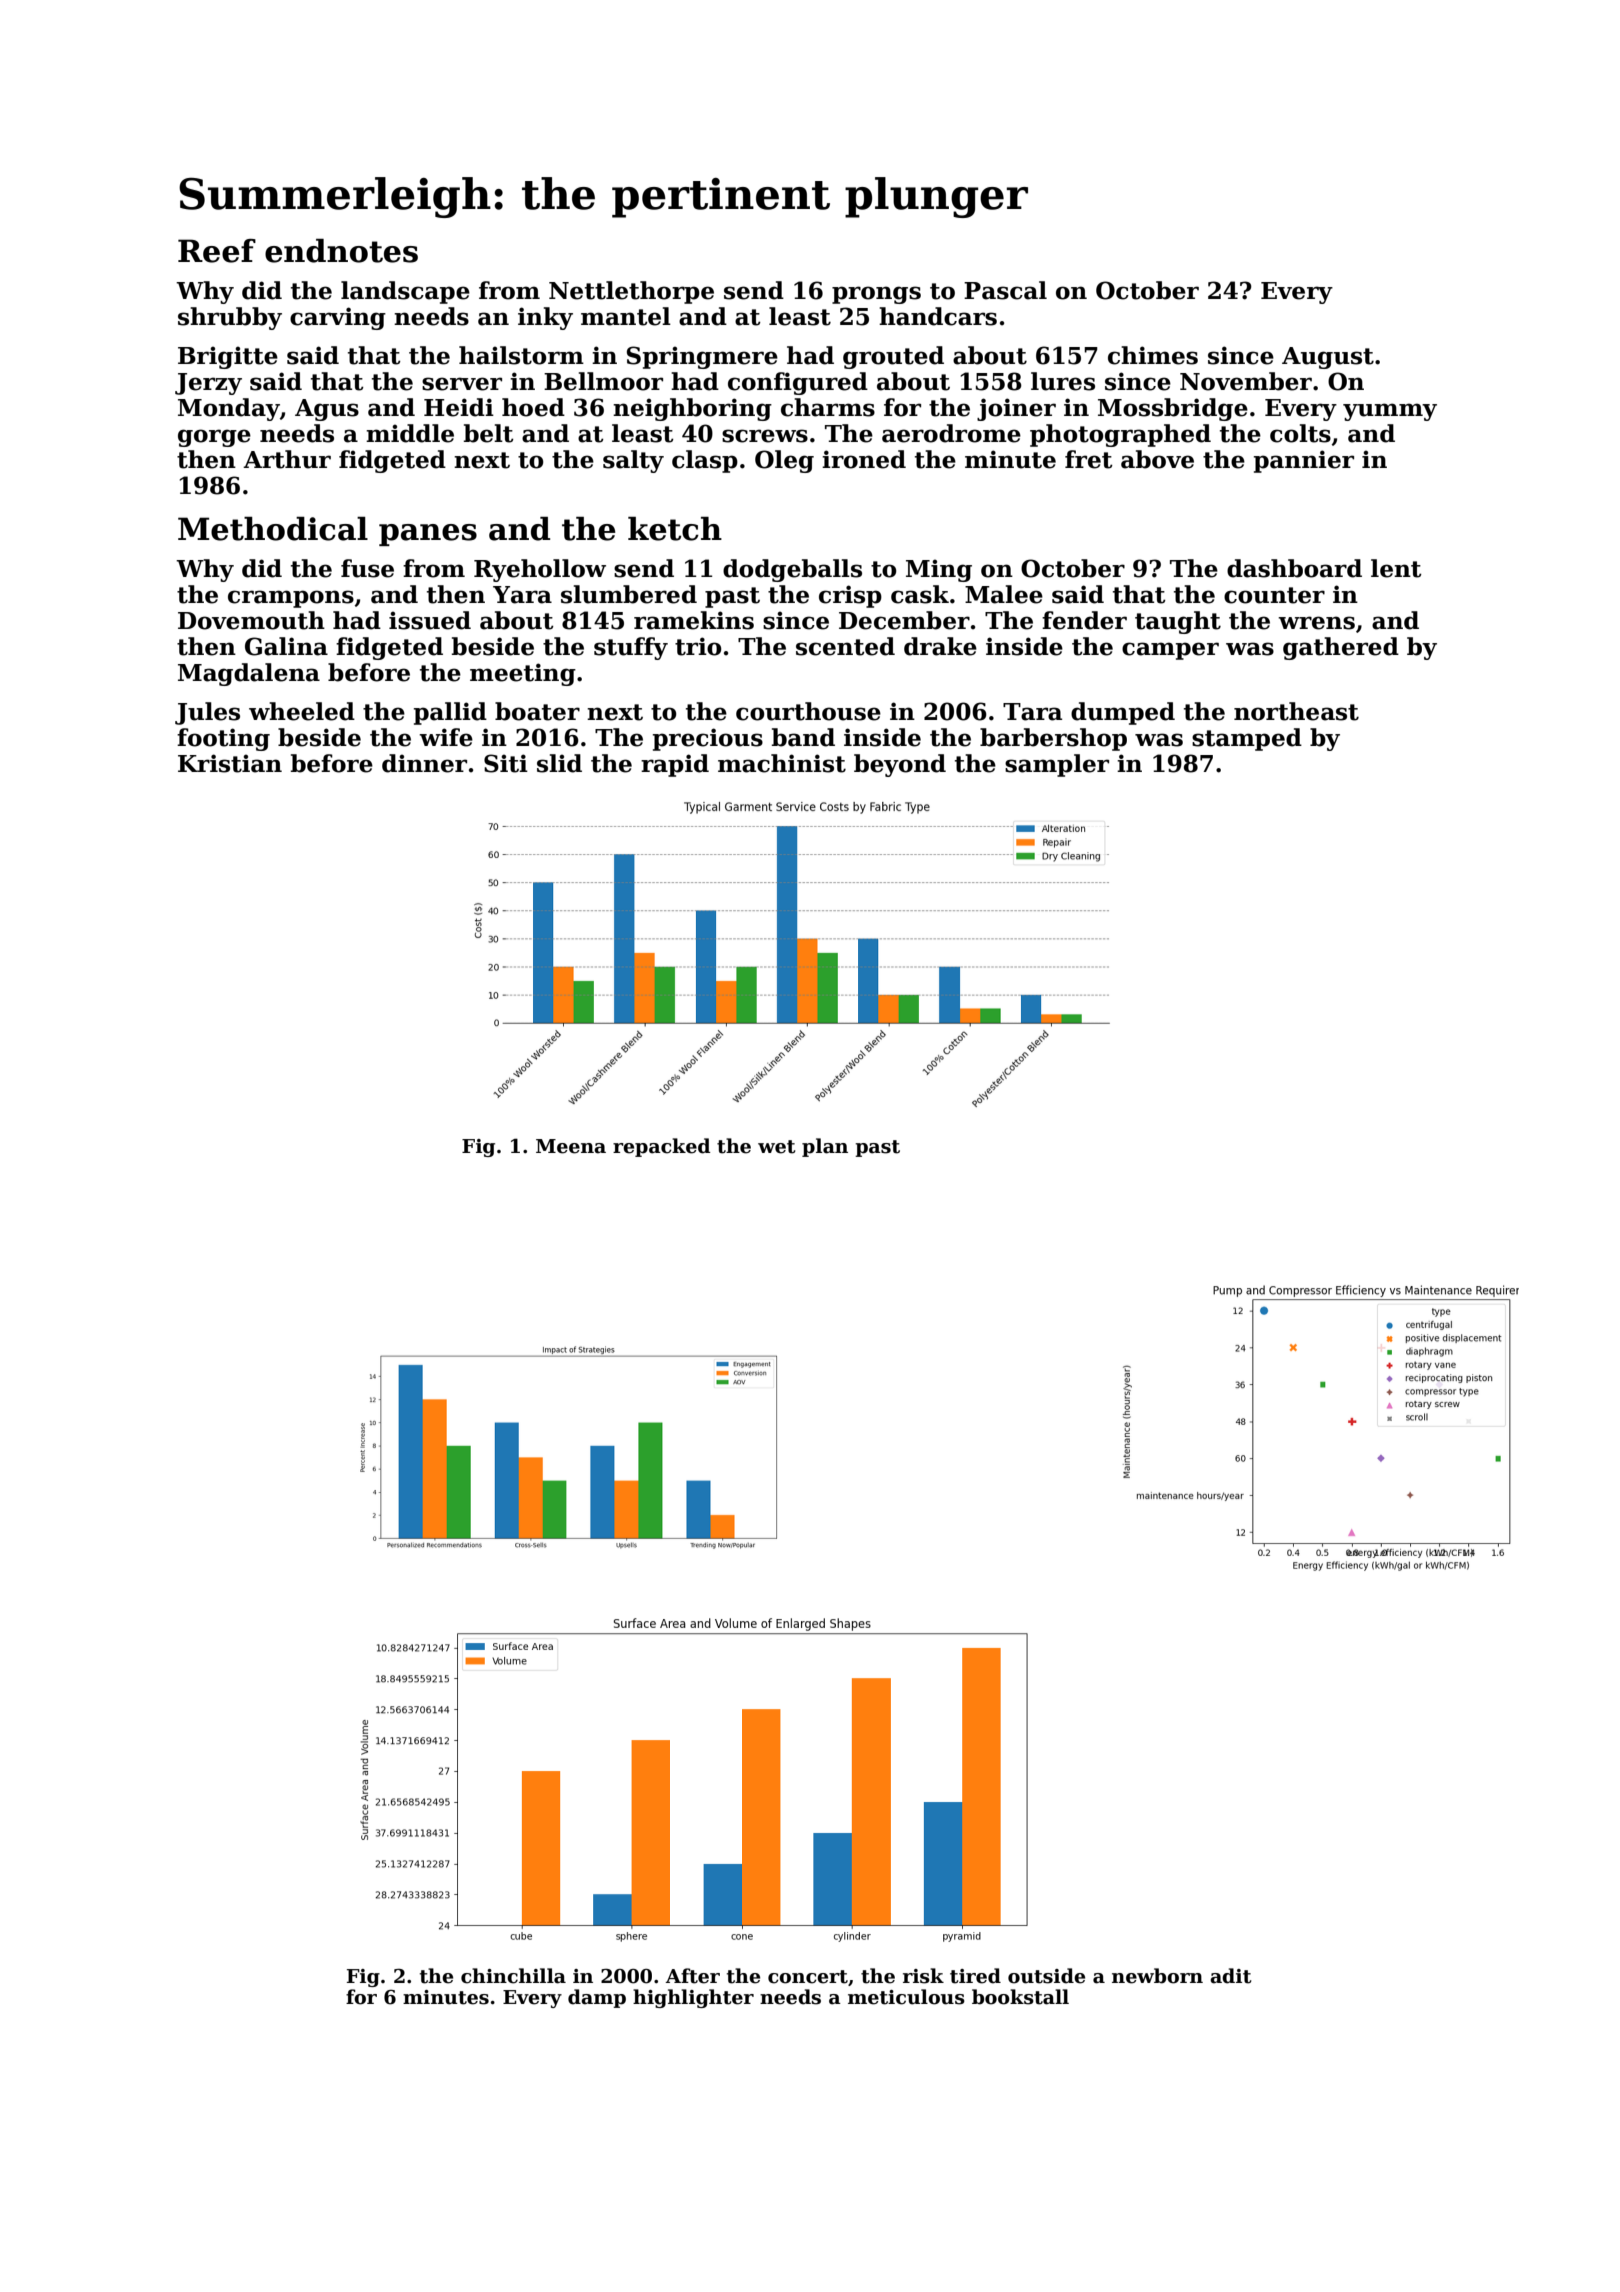 The width and height of the screenshot is (1620, 2292). I want to click on newborn, so click(1157, 1976).
